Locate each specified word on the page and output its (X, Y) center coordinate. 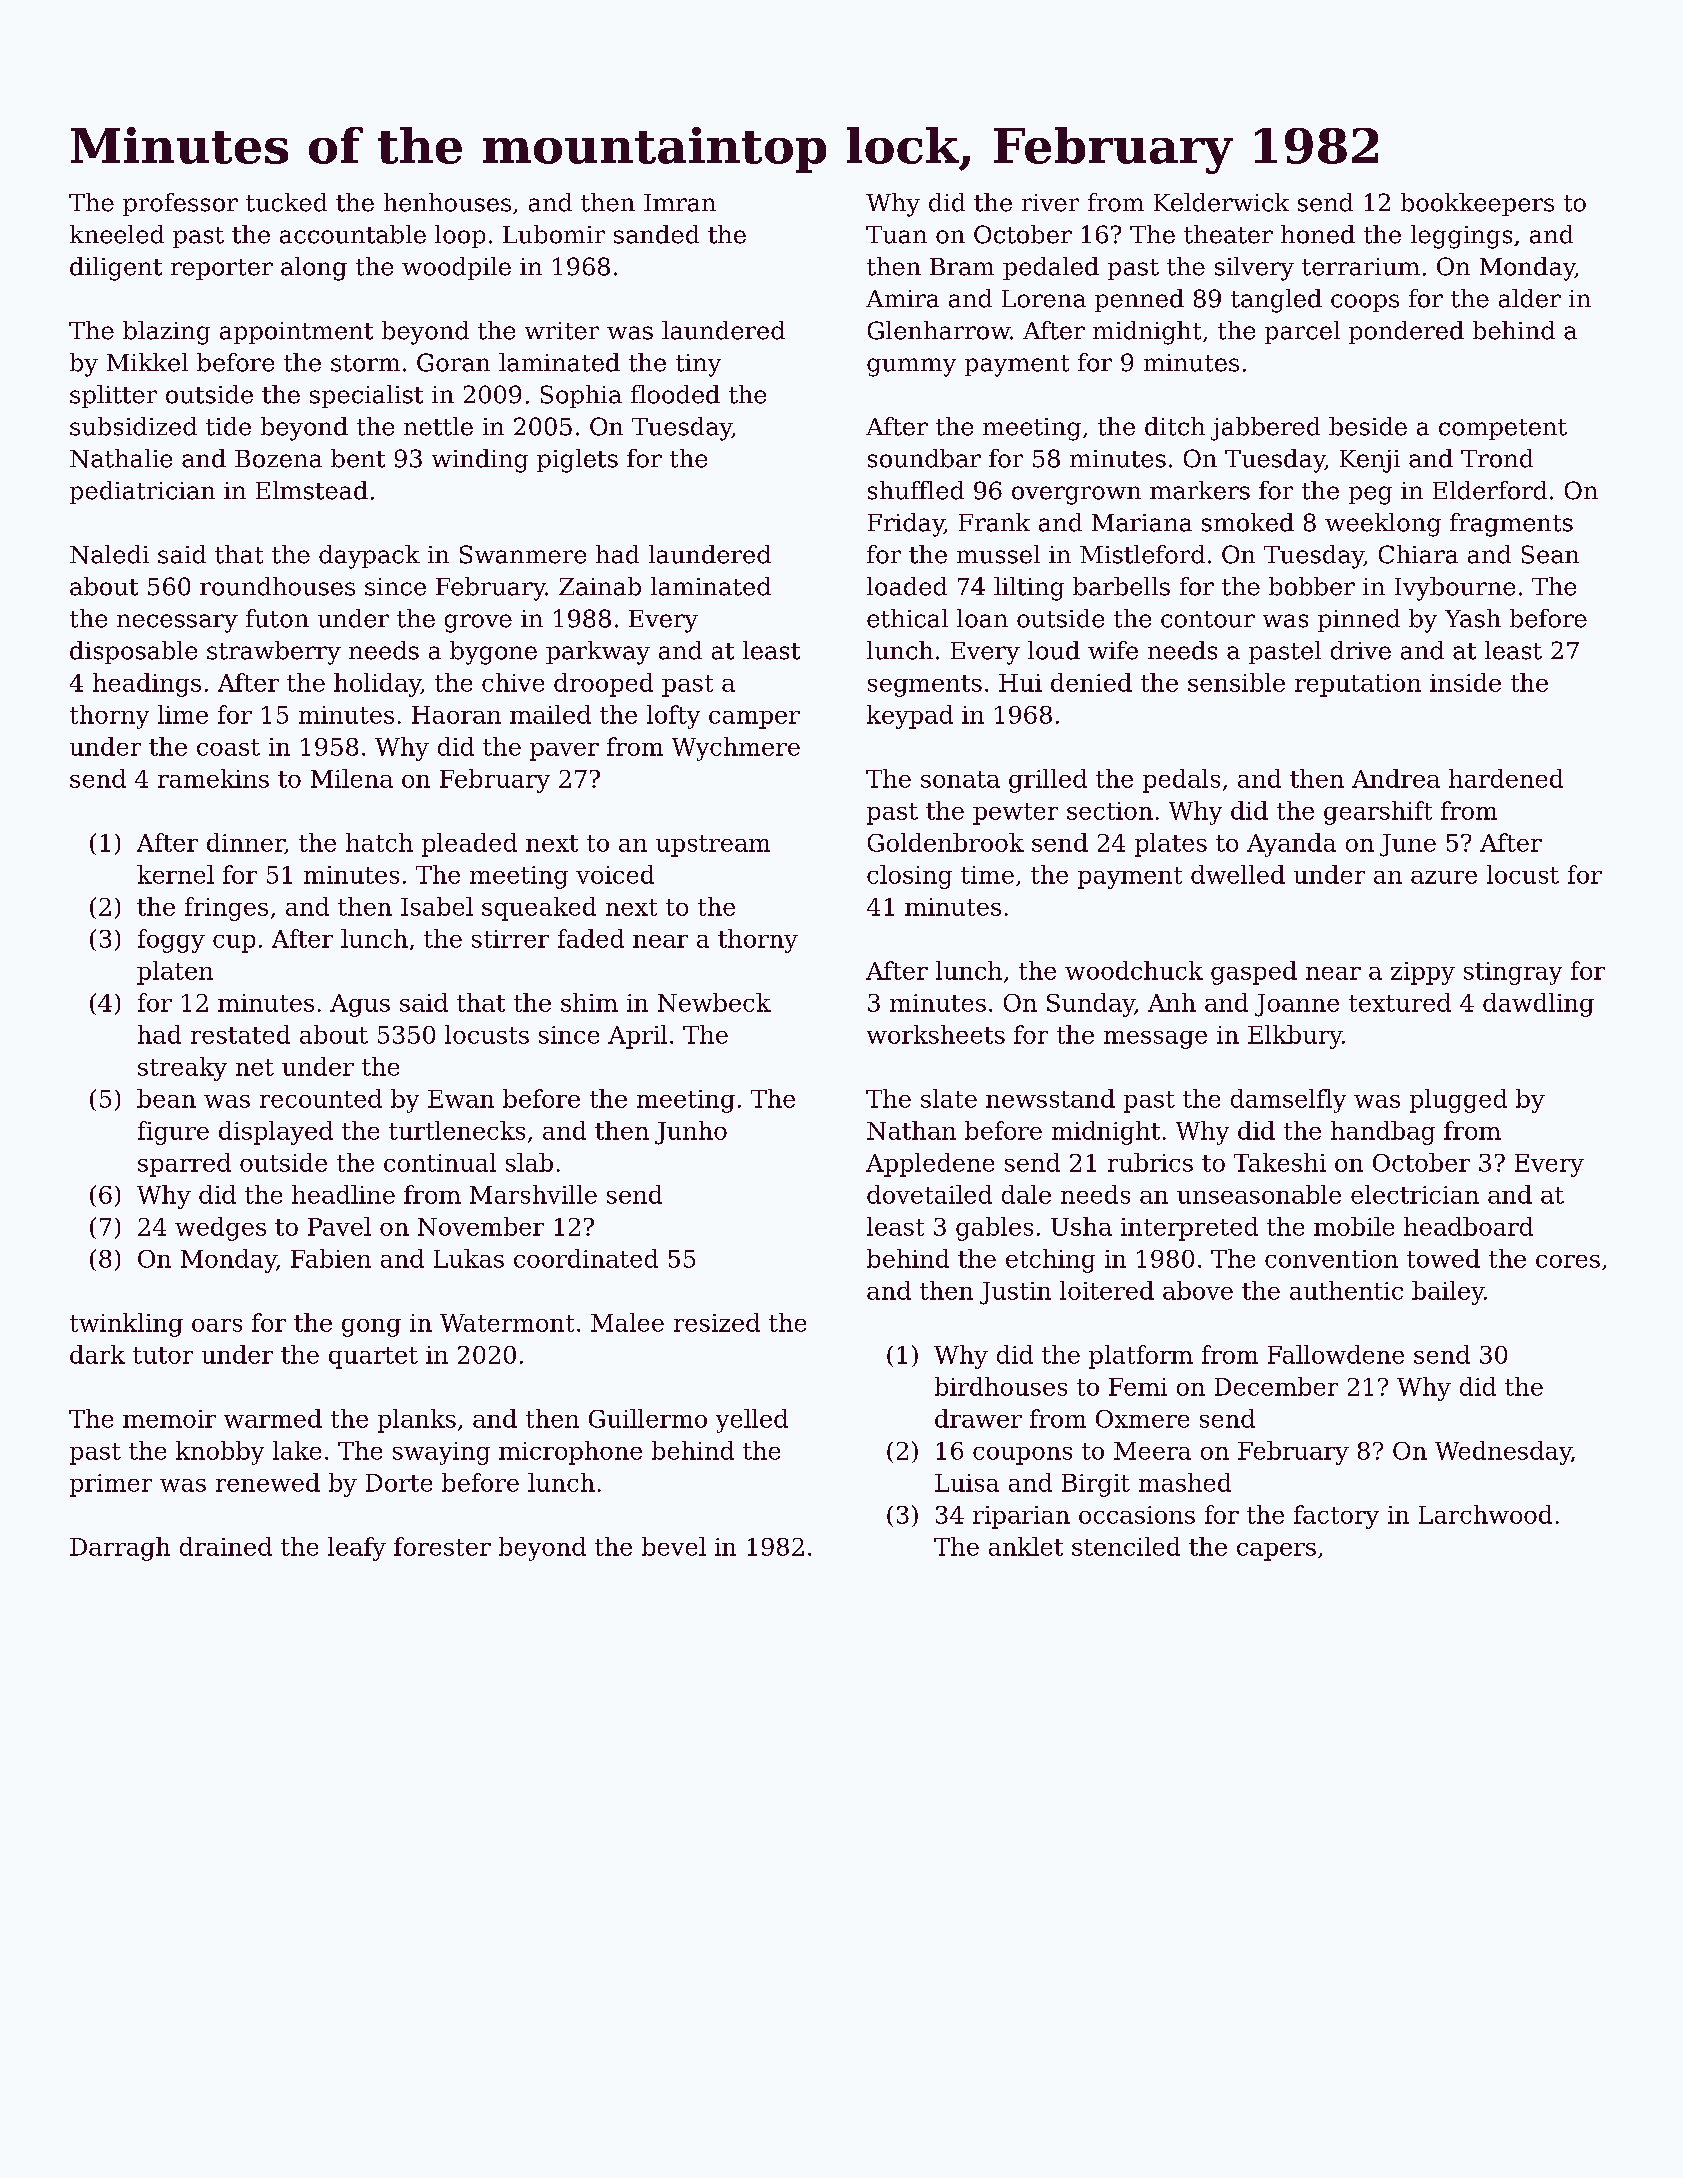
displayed (276, 1133)
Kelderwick (1221, 202)
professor (180, 204)
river (1050, 203)
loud (1054, 650)
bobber (1312, 586)
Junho (691, 1133)
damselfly (1288, 1101)
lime (183, 714)
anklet (1026, 1546)
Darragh (120, 1549)
